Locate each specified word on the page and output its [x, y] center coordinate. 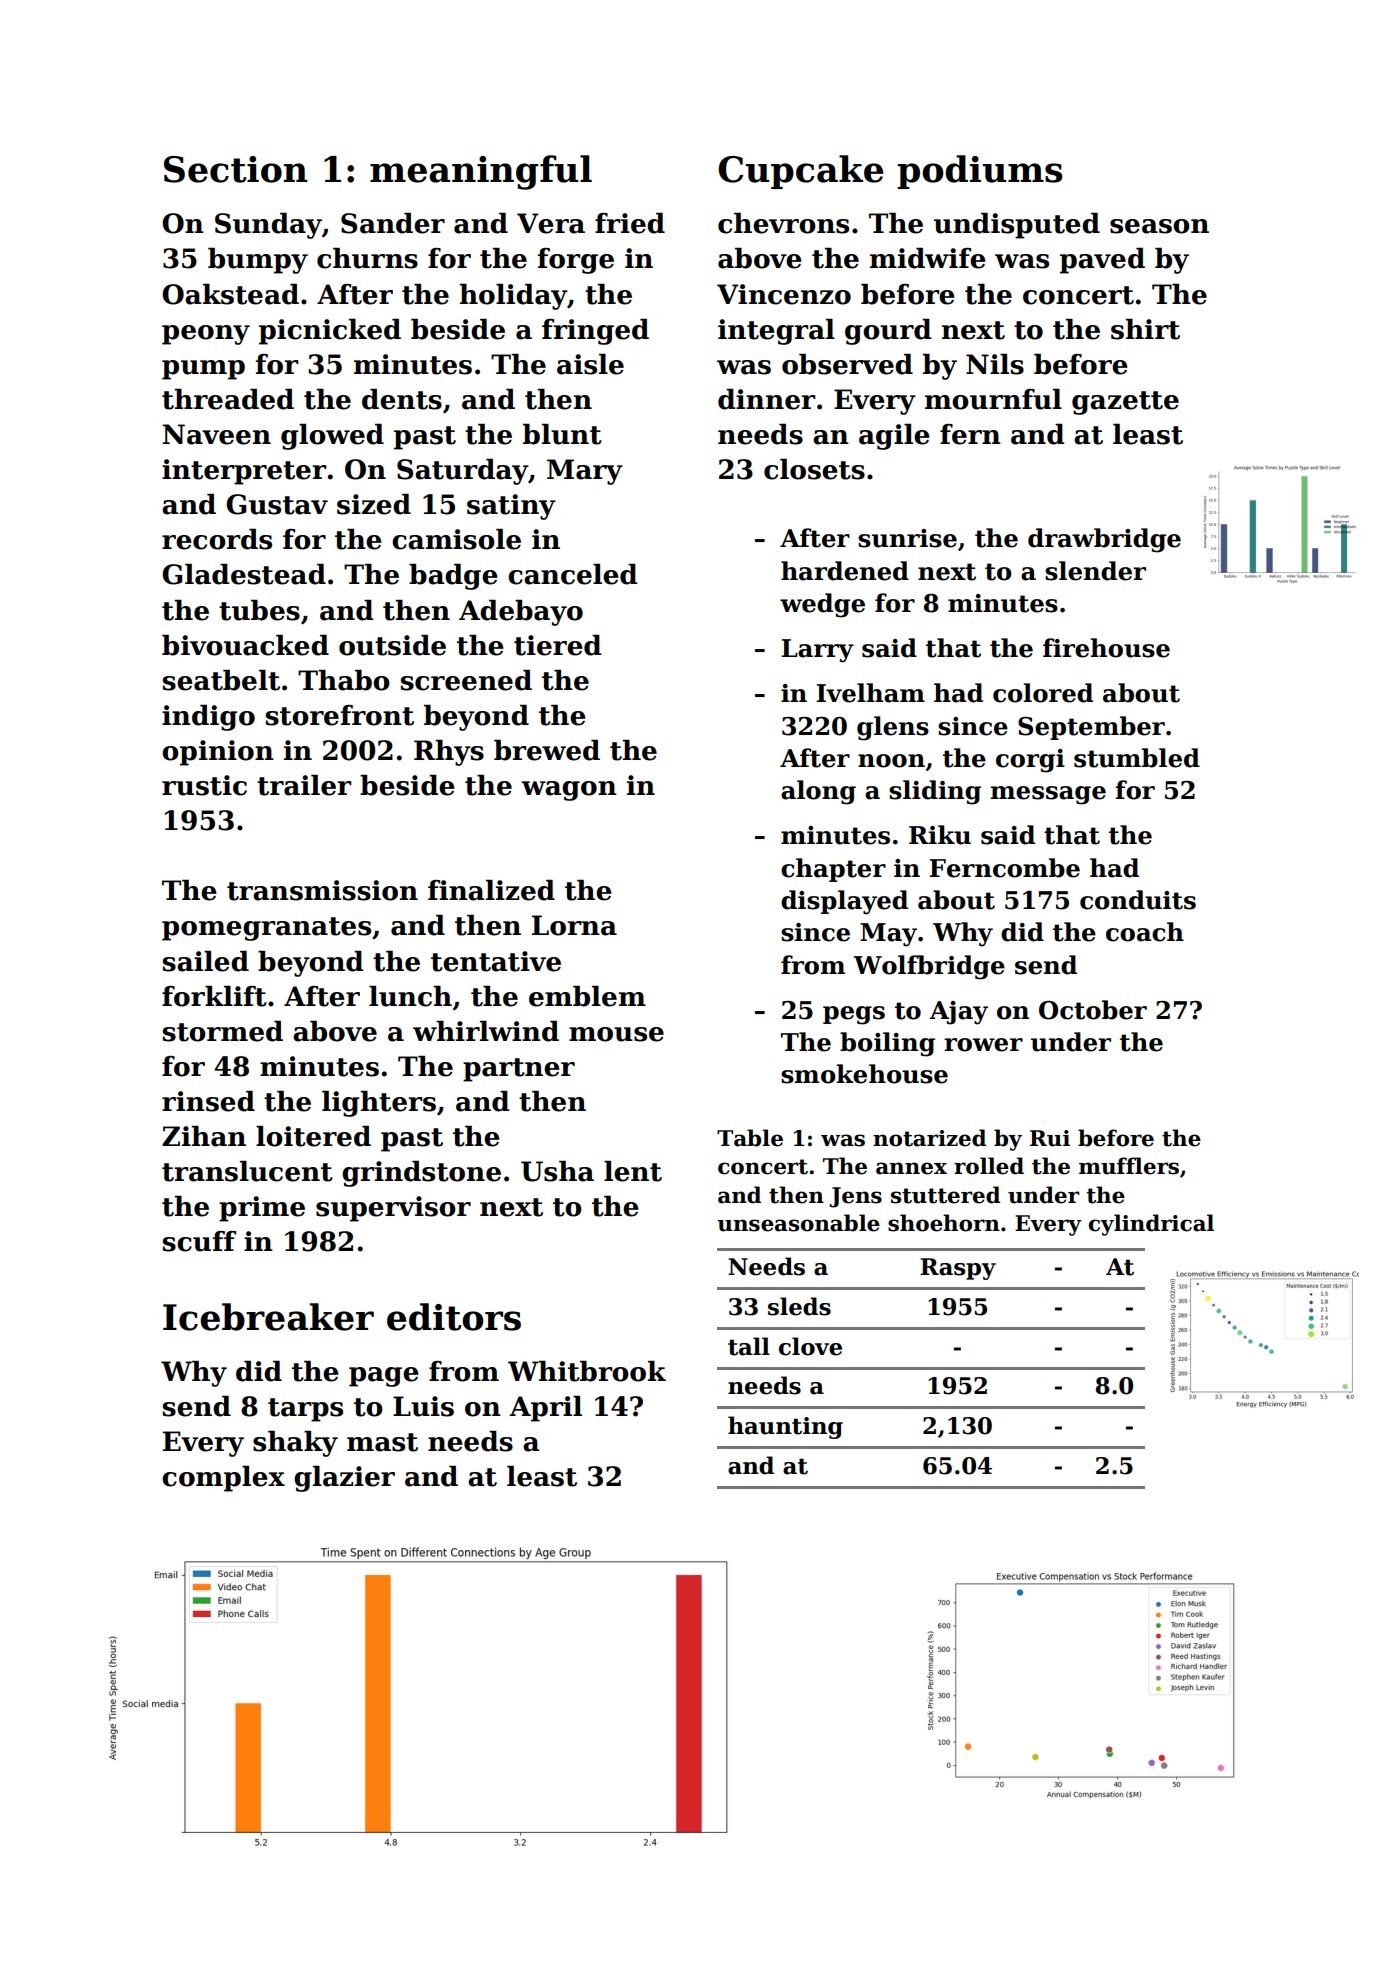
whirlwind [486, 1031]
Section [236, 169]
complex [223, 1479]
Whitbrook [587, 1371]
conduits [1138, 900]
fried [630, 223]
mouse [616, 1034]
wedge [822, 605]
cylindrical [1151, 1225]
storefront [339, 715]
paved [1102, 261]
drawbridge [1104, 540]
